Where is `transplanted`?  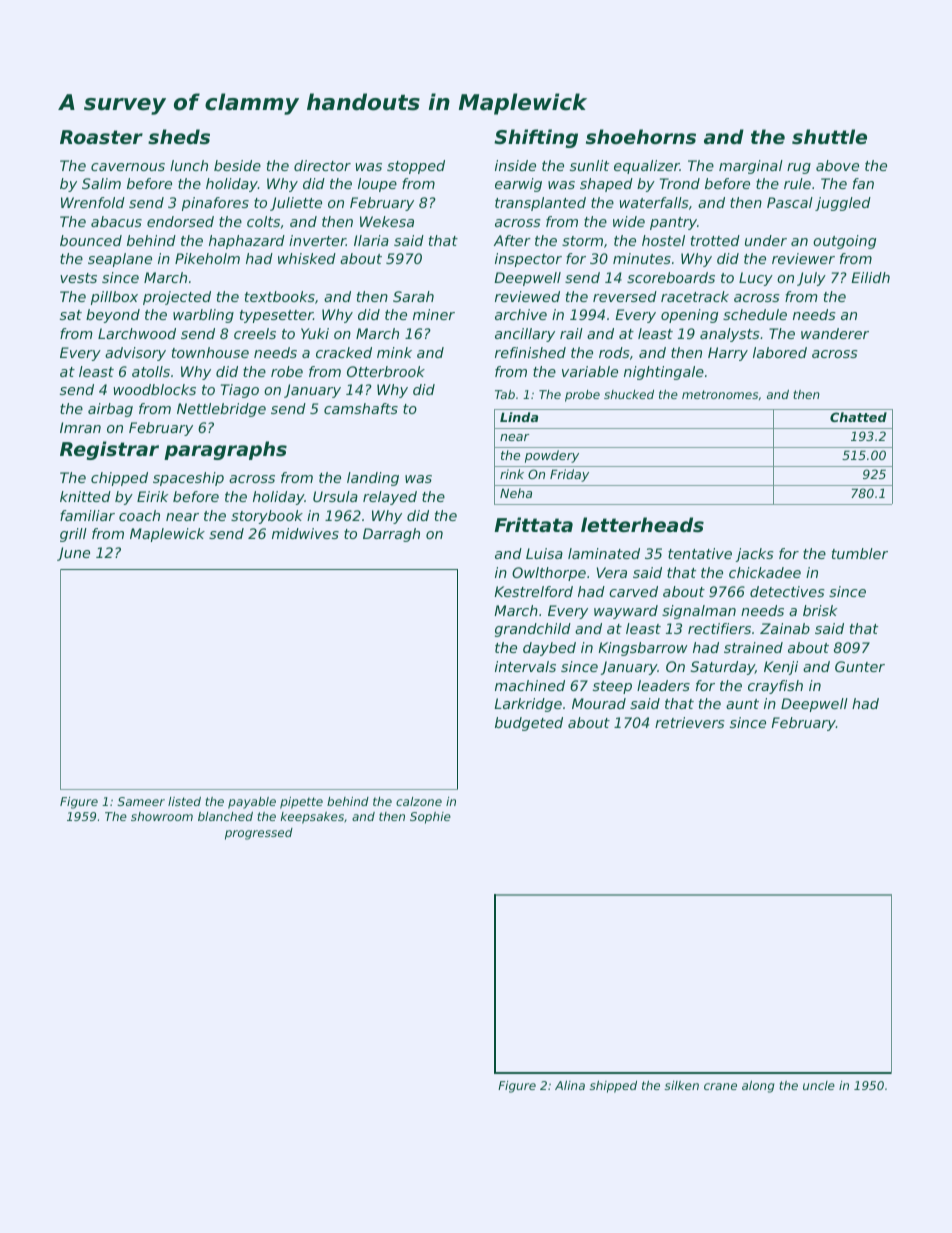
transplanted is located at coordinates (540, 204).
